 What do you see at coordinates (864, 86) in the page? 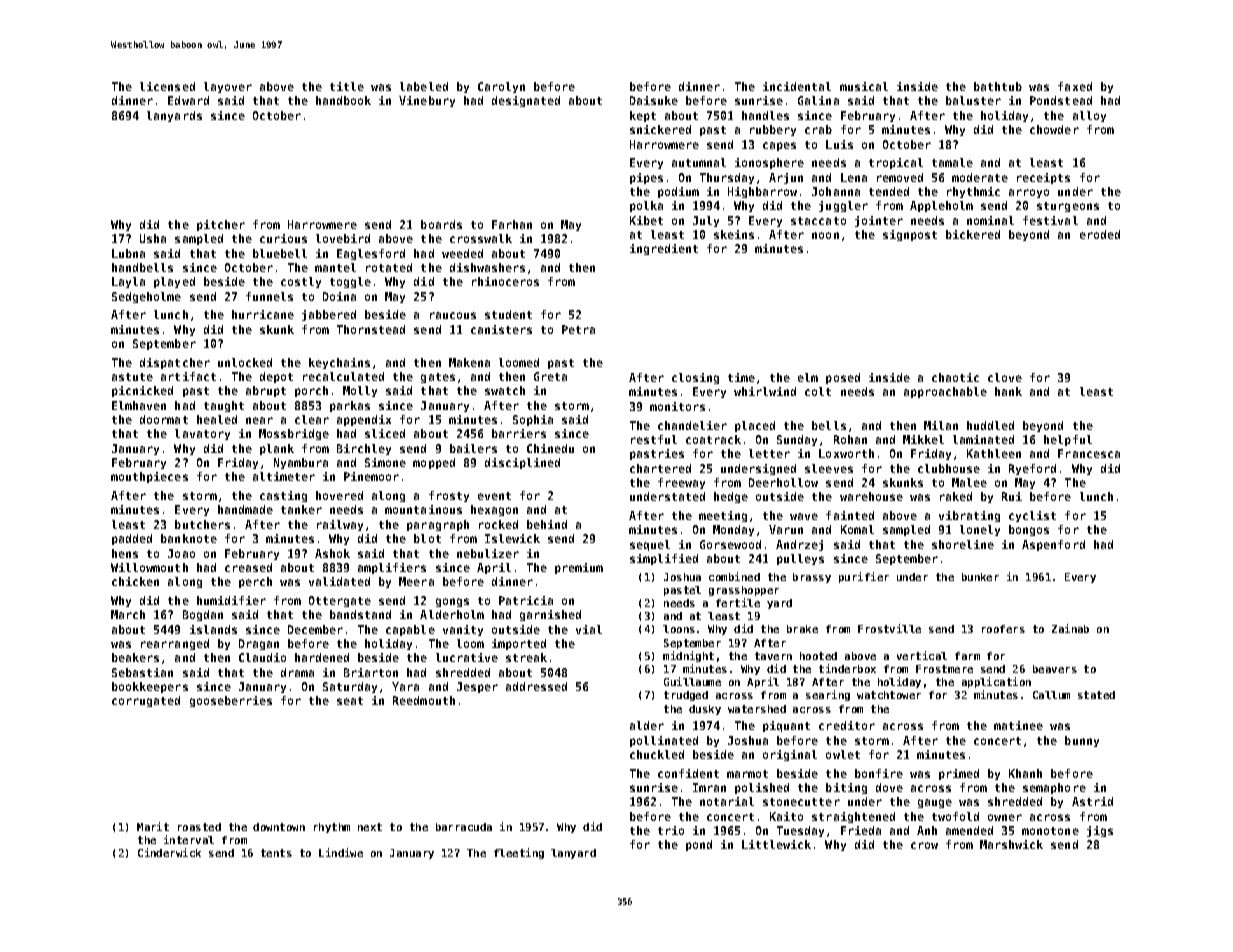
I see `musical` at bounding box center [864, 86].
